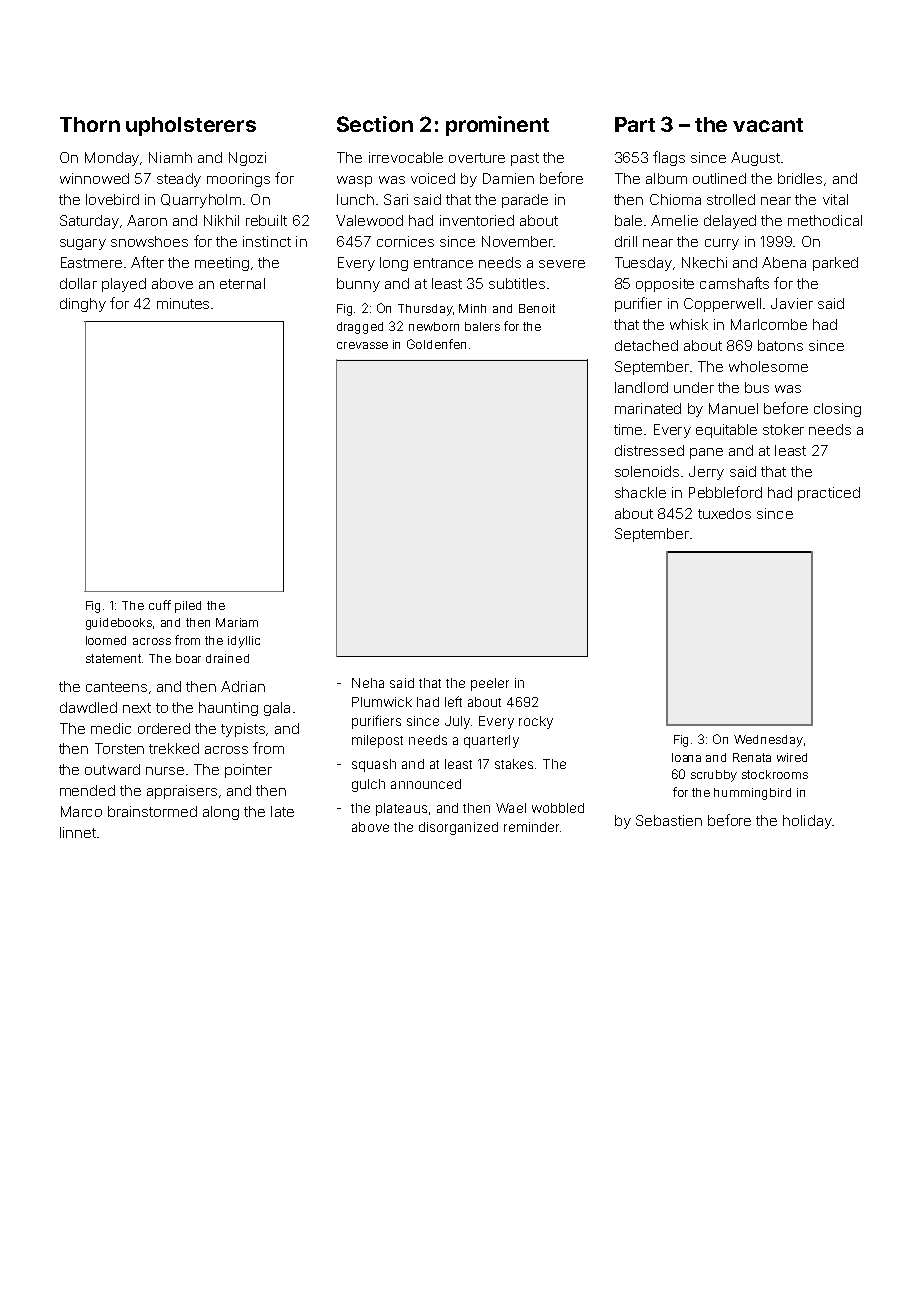 This image has width=924, height=1308. I want to click on appraisers, so click(182, 792).
